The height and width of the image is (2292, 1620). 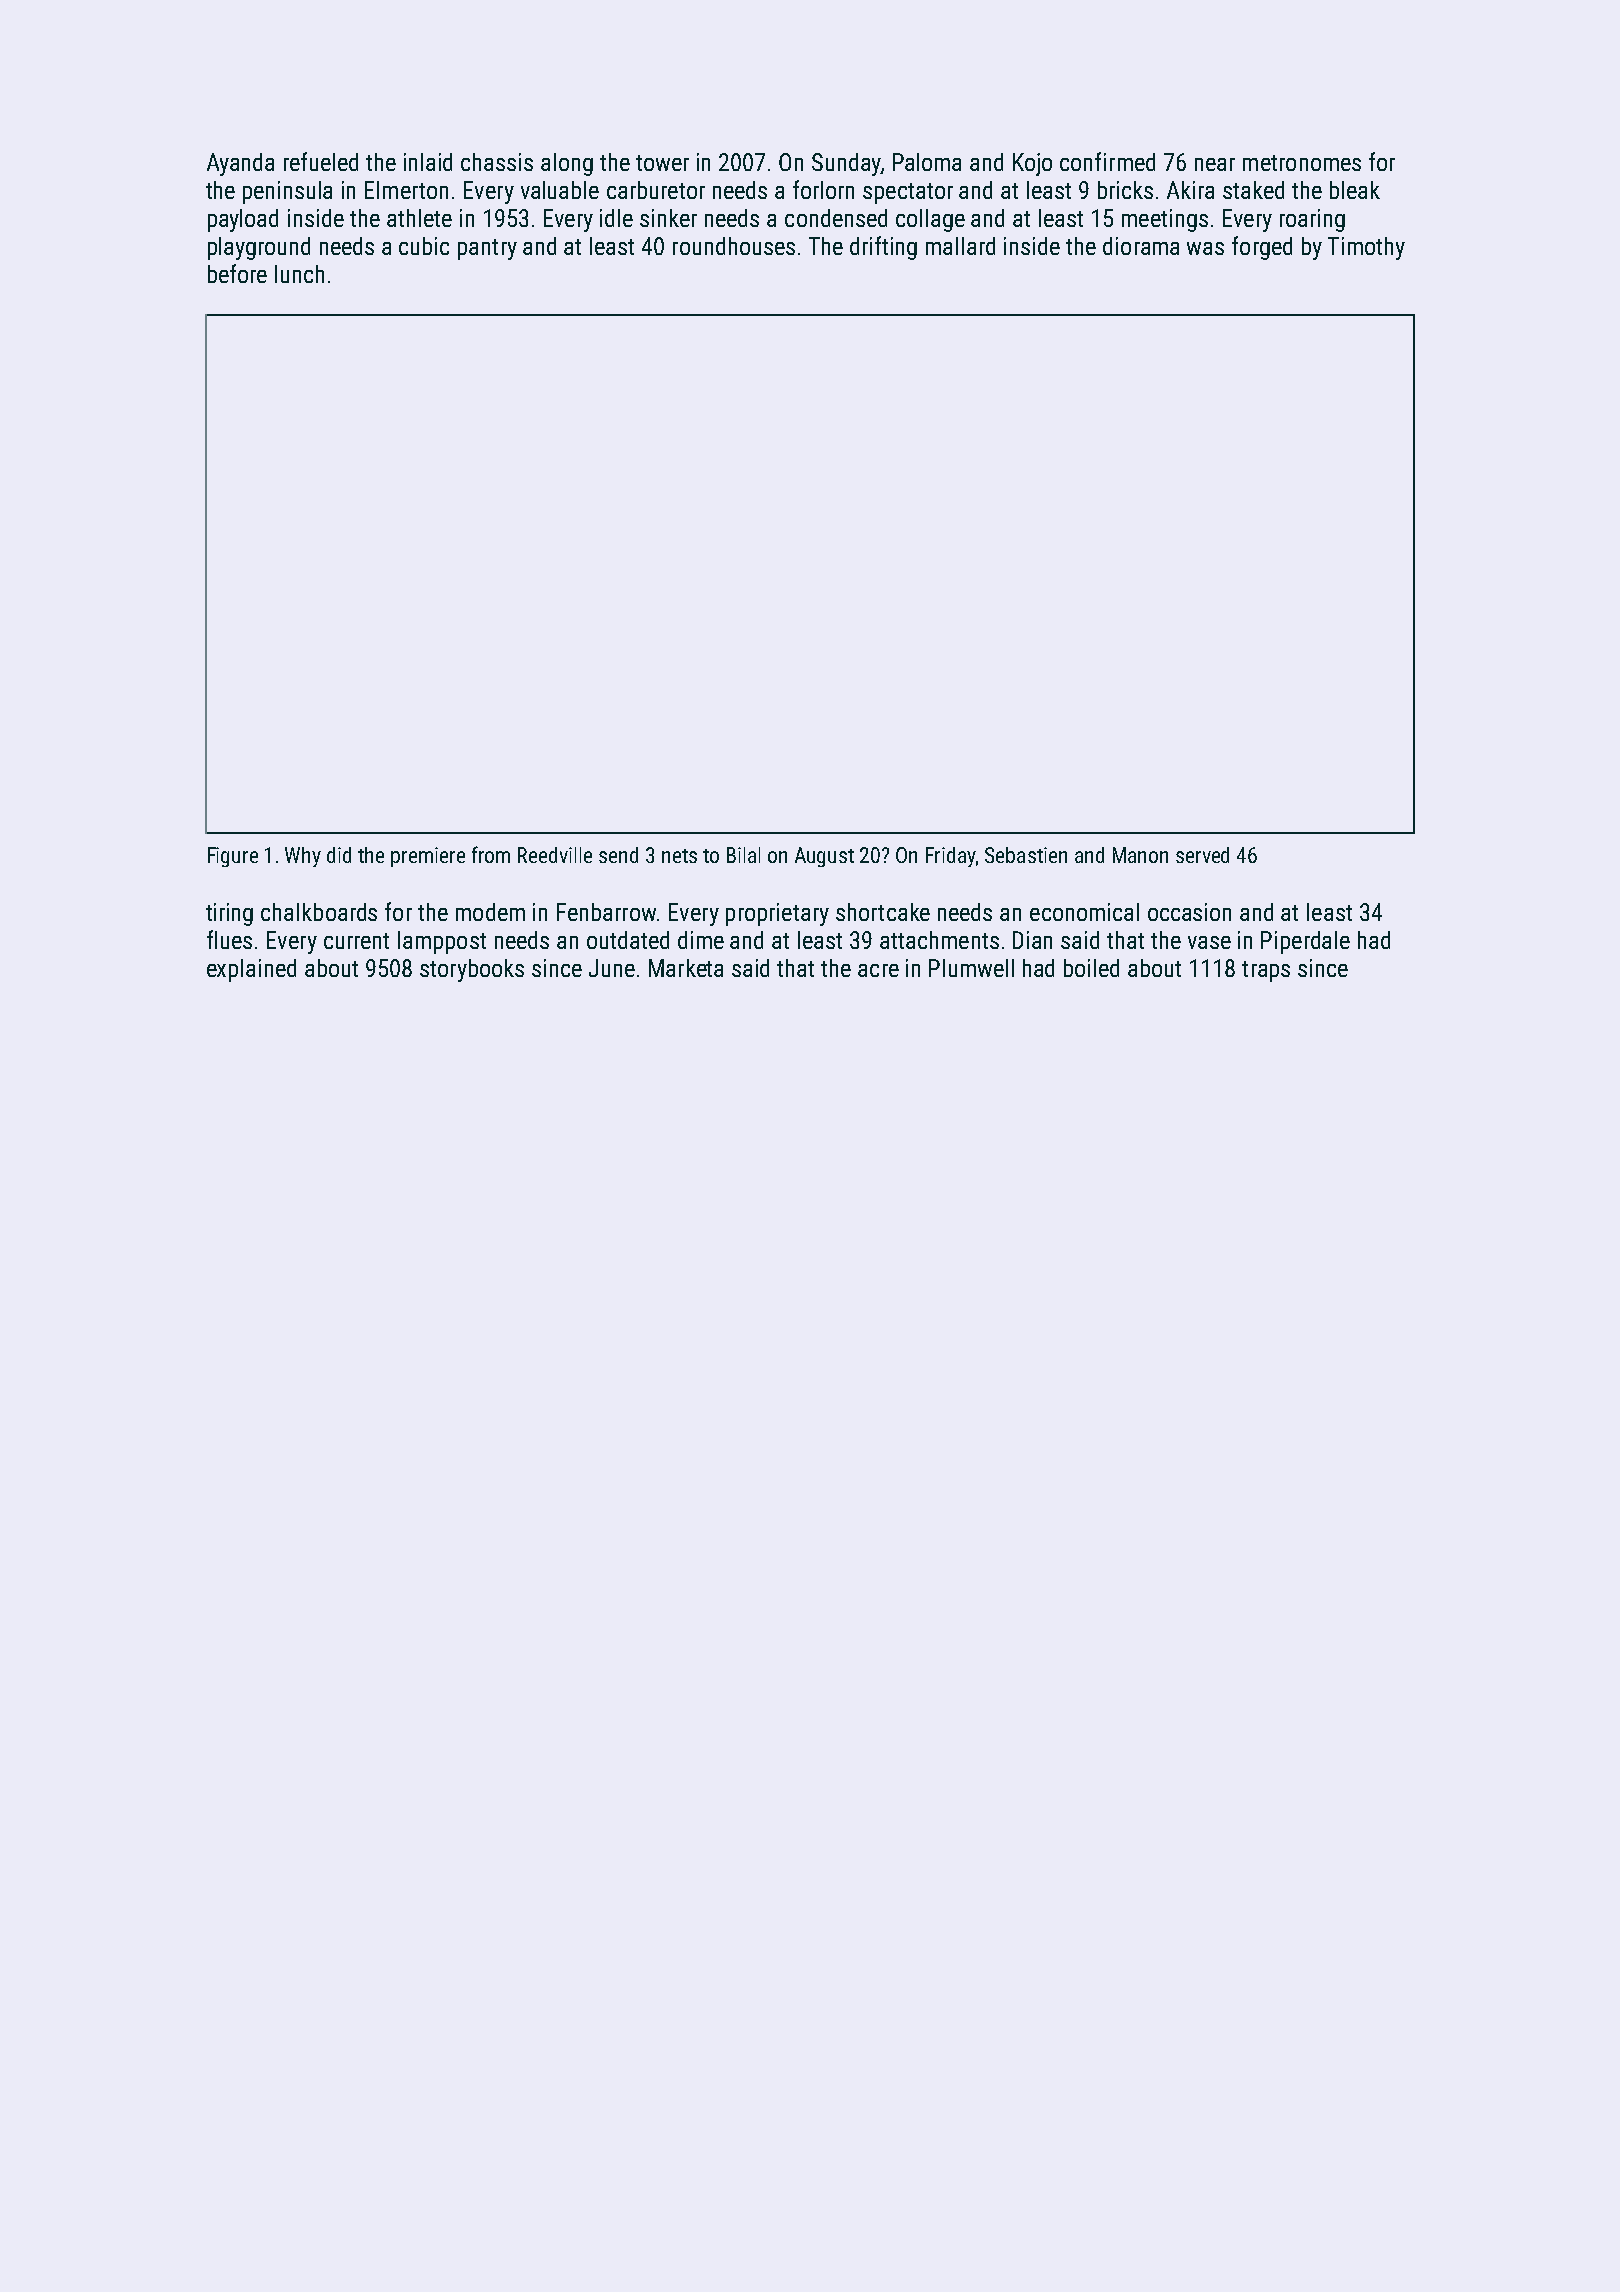 I want to click on forged, so click(x=1262, y=248).
